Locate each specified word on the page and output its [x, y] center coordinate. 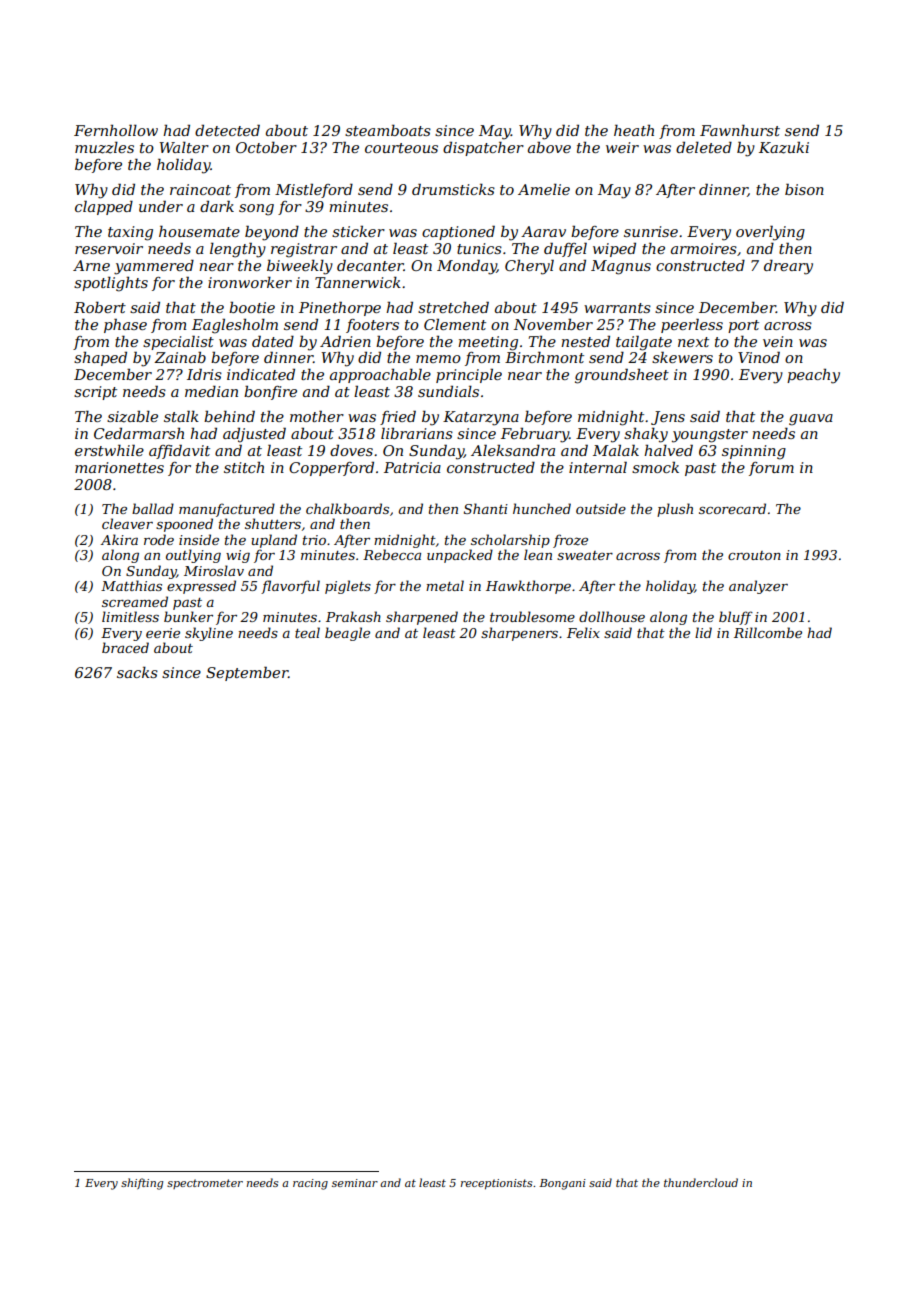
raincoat [200, 189]
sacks [137, 672]
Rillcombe [768, 632]
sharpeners [519, 634]
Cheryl [529, 267]
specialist [178, 342]
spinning [754, 452]
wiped [614, 250]
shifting [142, 1184]
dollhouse [612, 616]
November [553, 324]
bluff [736, 618]
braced [125, 647]
